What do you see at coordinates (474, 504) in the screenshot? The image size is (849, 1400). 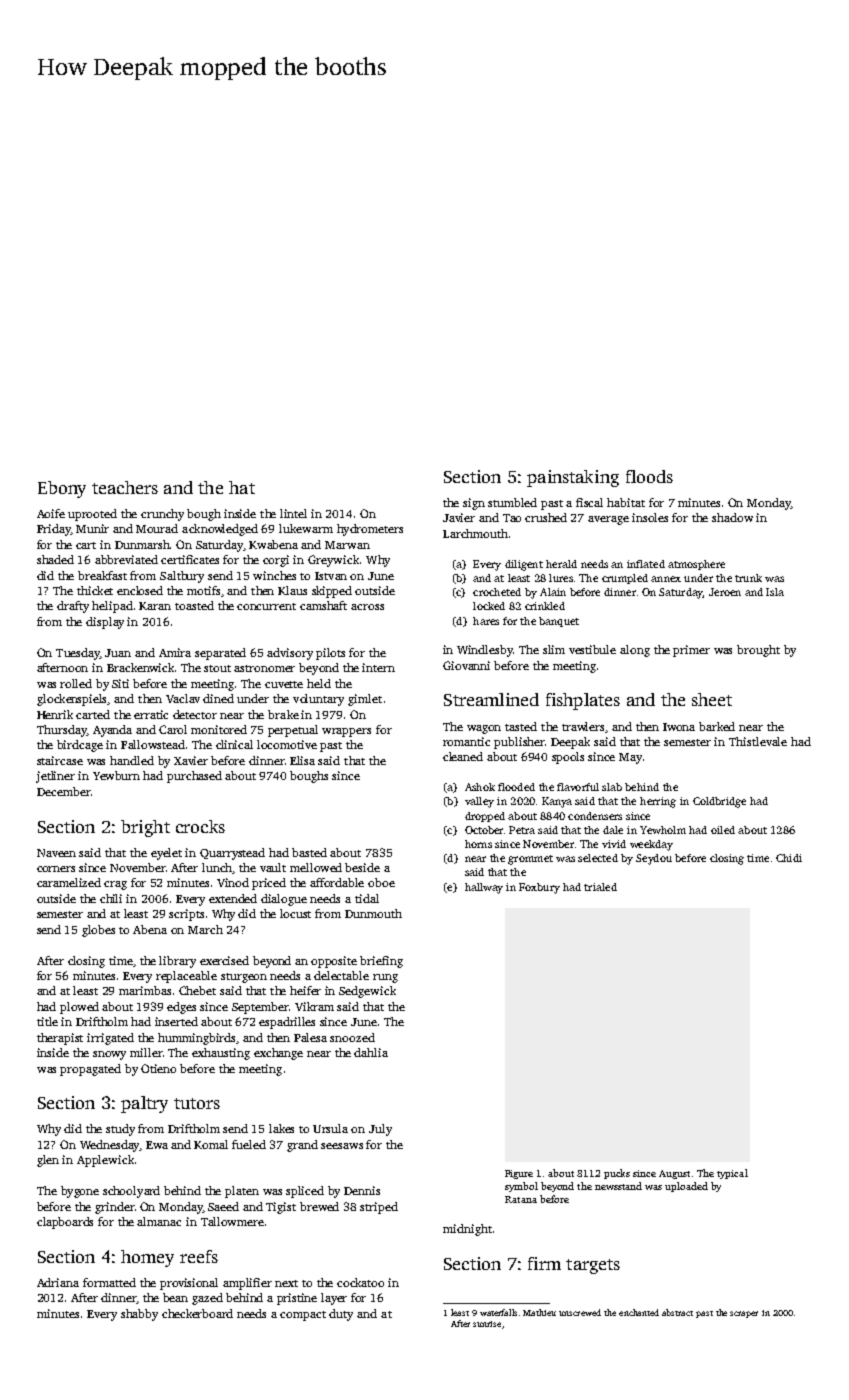 I see `sign` at bounding box center [474, 504].
